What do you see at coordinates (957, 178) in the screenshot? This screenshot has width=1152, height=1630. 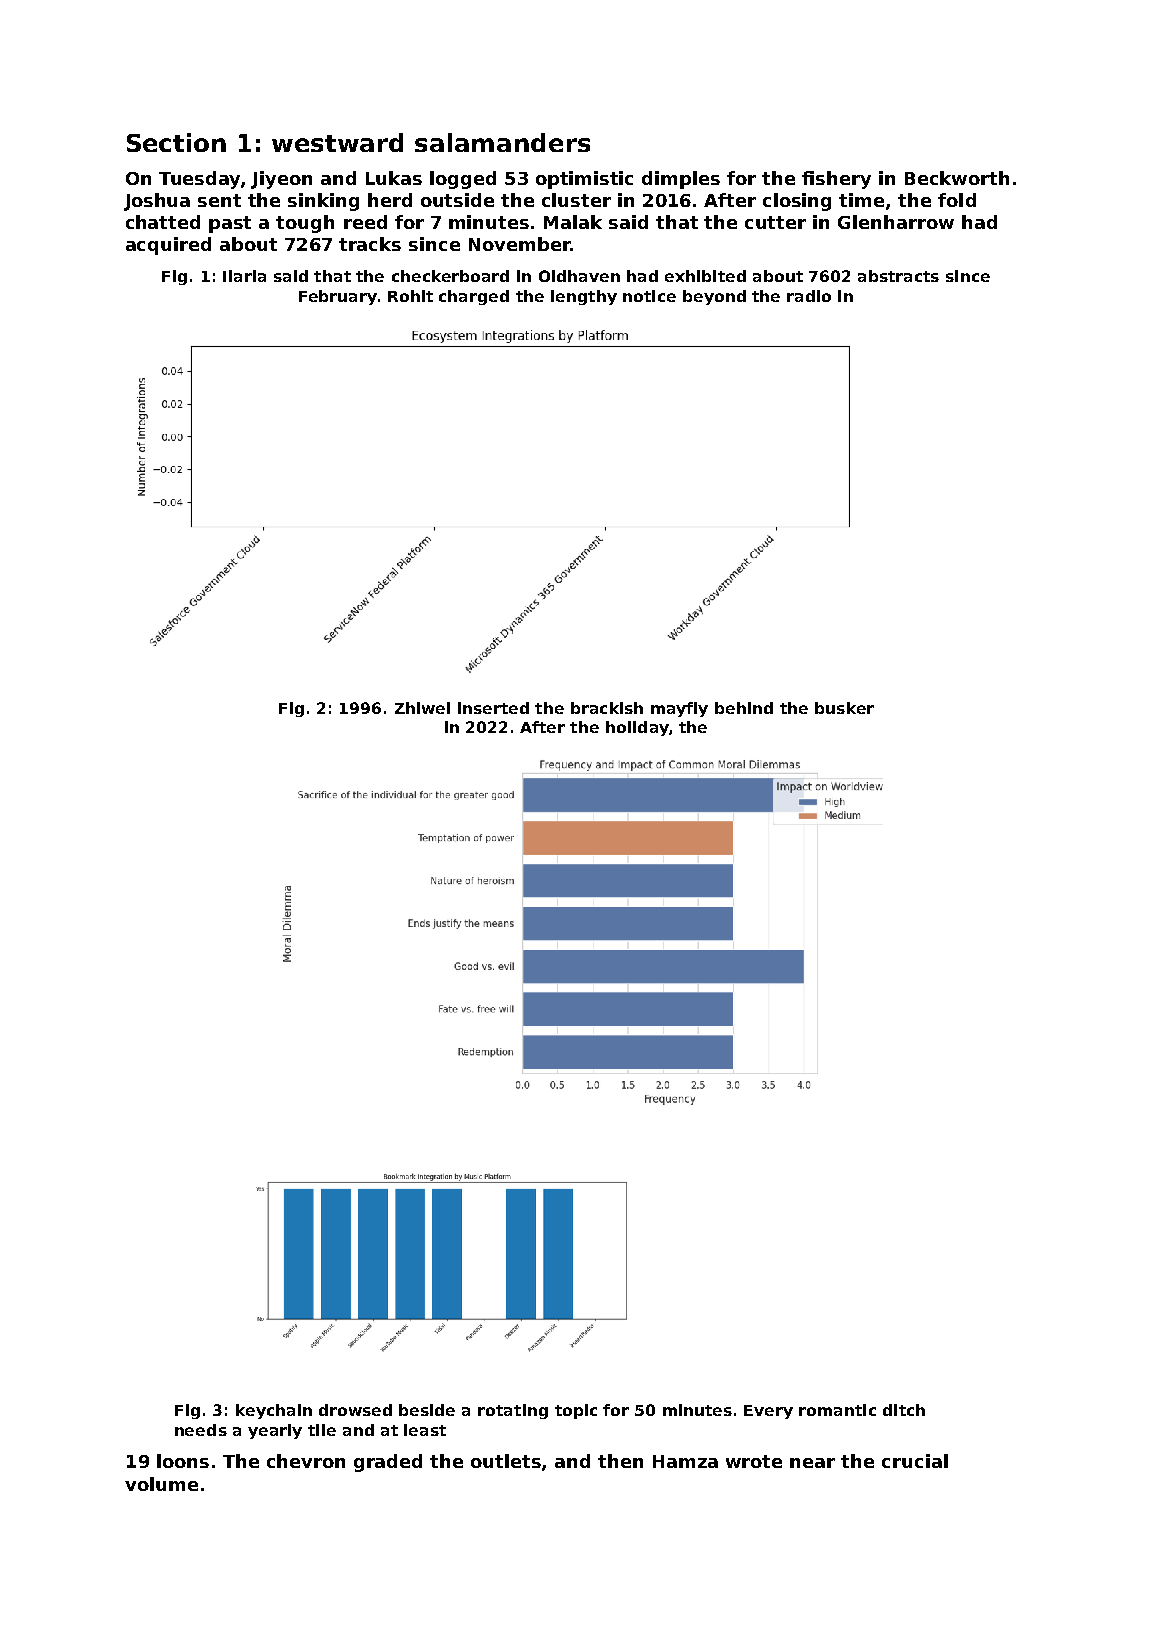 I see `Beckworth` at bounding box center [957, 178].
